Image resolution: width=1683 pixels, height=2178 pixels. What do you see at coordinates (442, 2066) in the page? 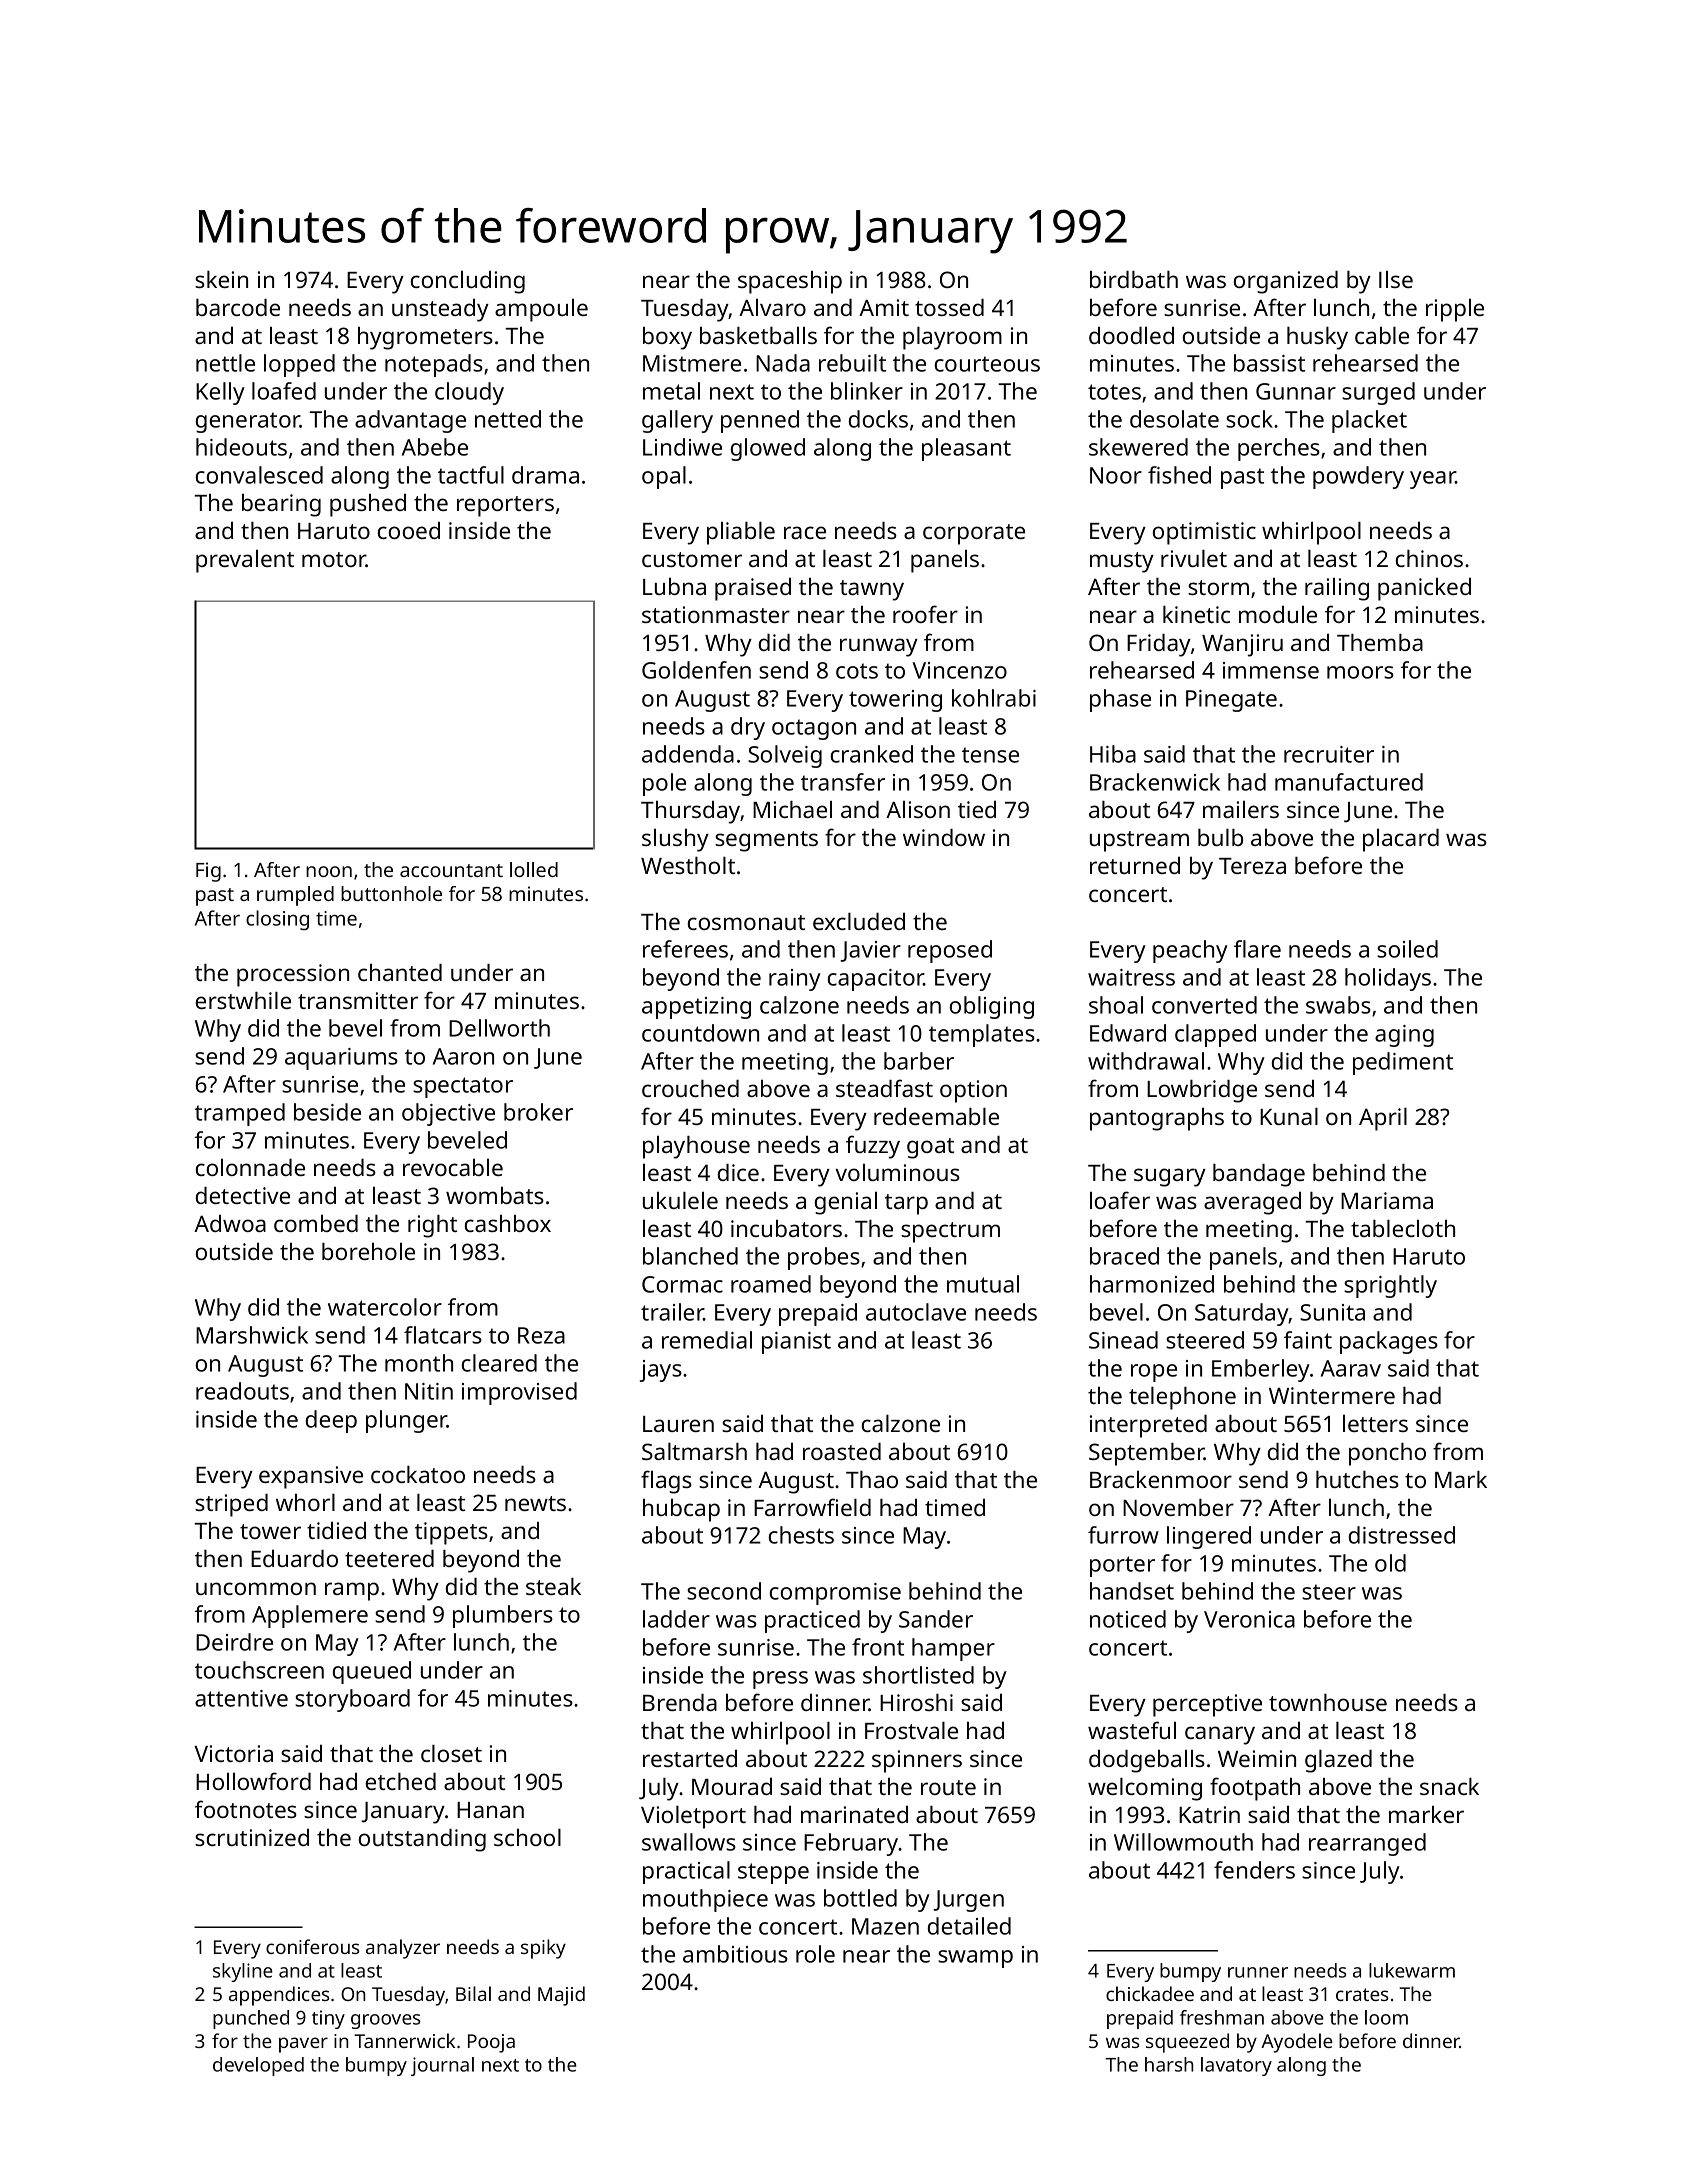
I see `journal` at bounding box center [442, 2066].
